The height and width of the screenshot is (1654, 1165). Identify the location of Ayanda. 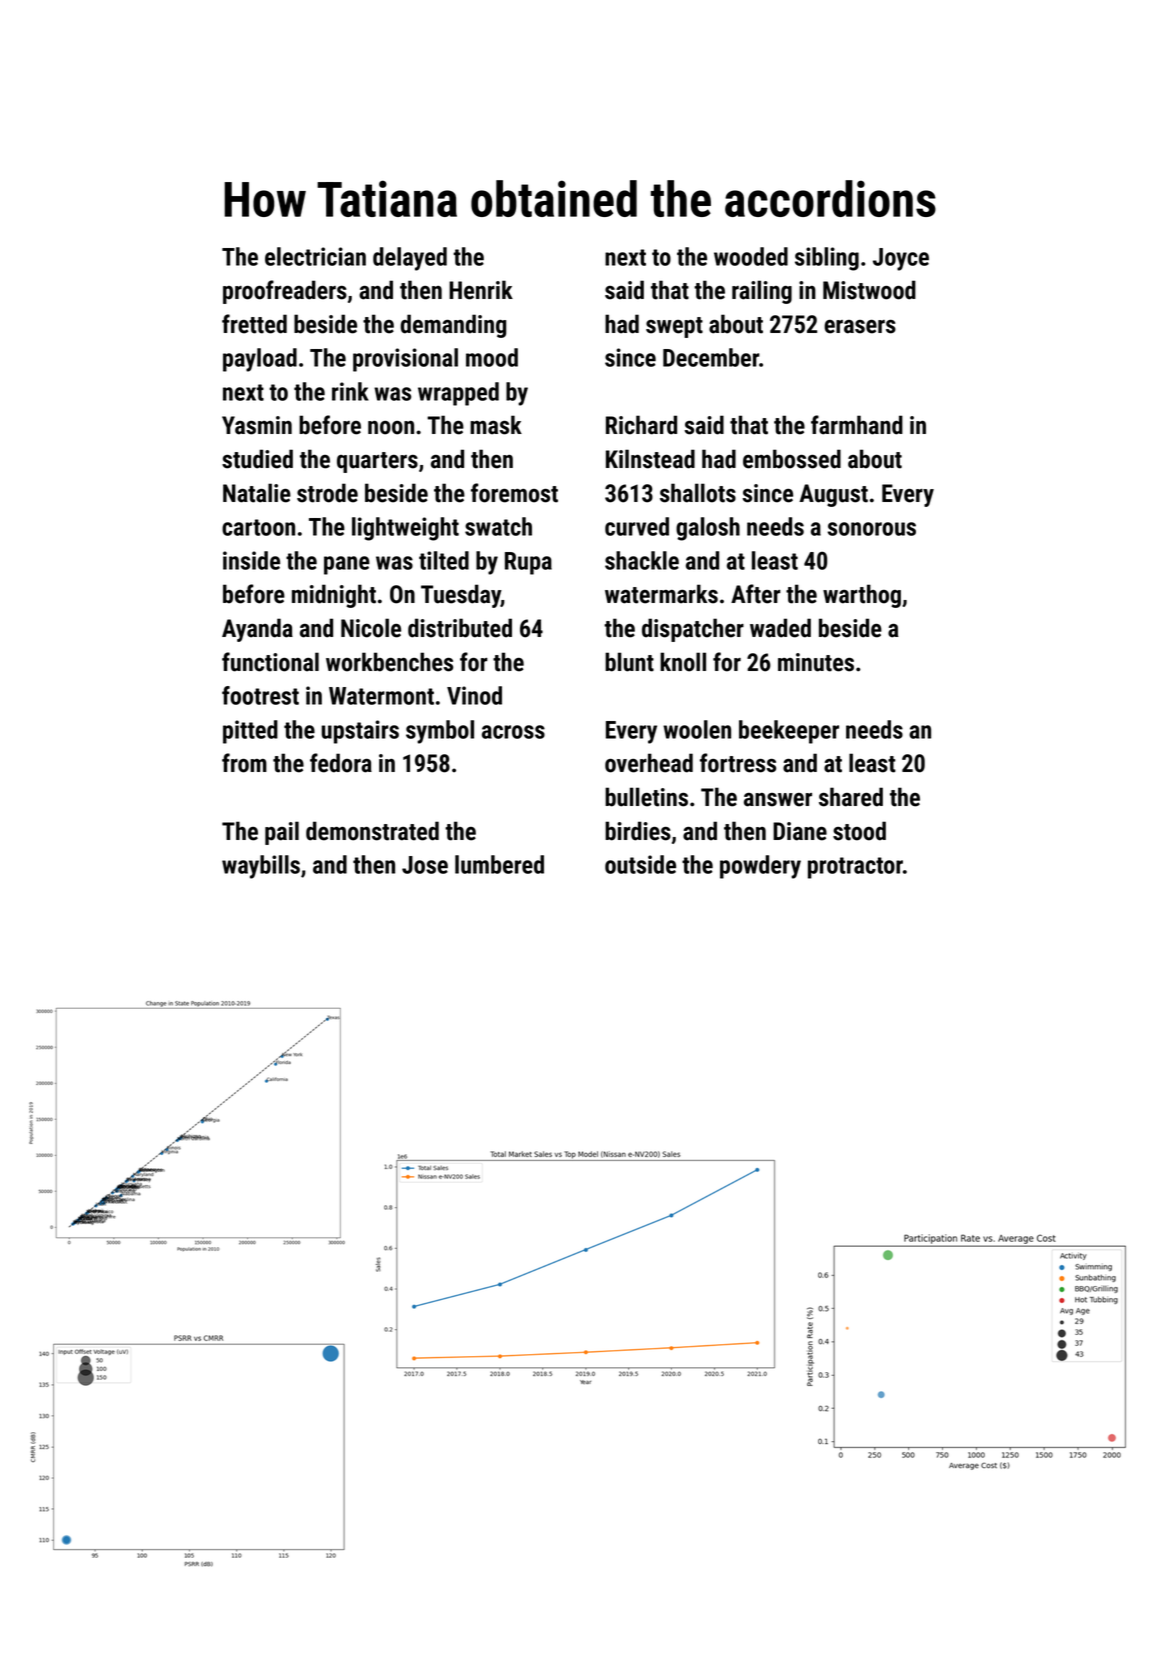
(257, 630).
